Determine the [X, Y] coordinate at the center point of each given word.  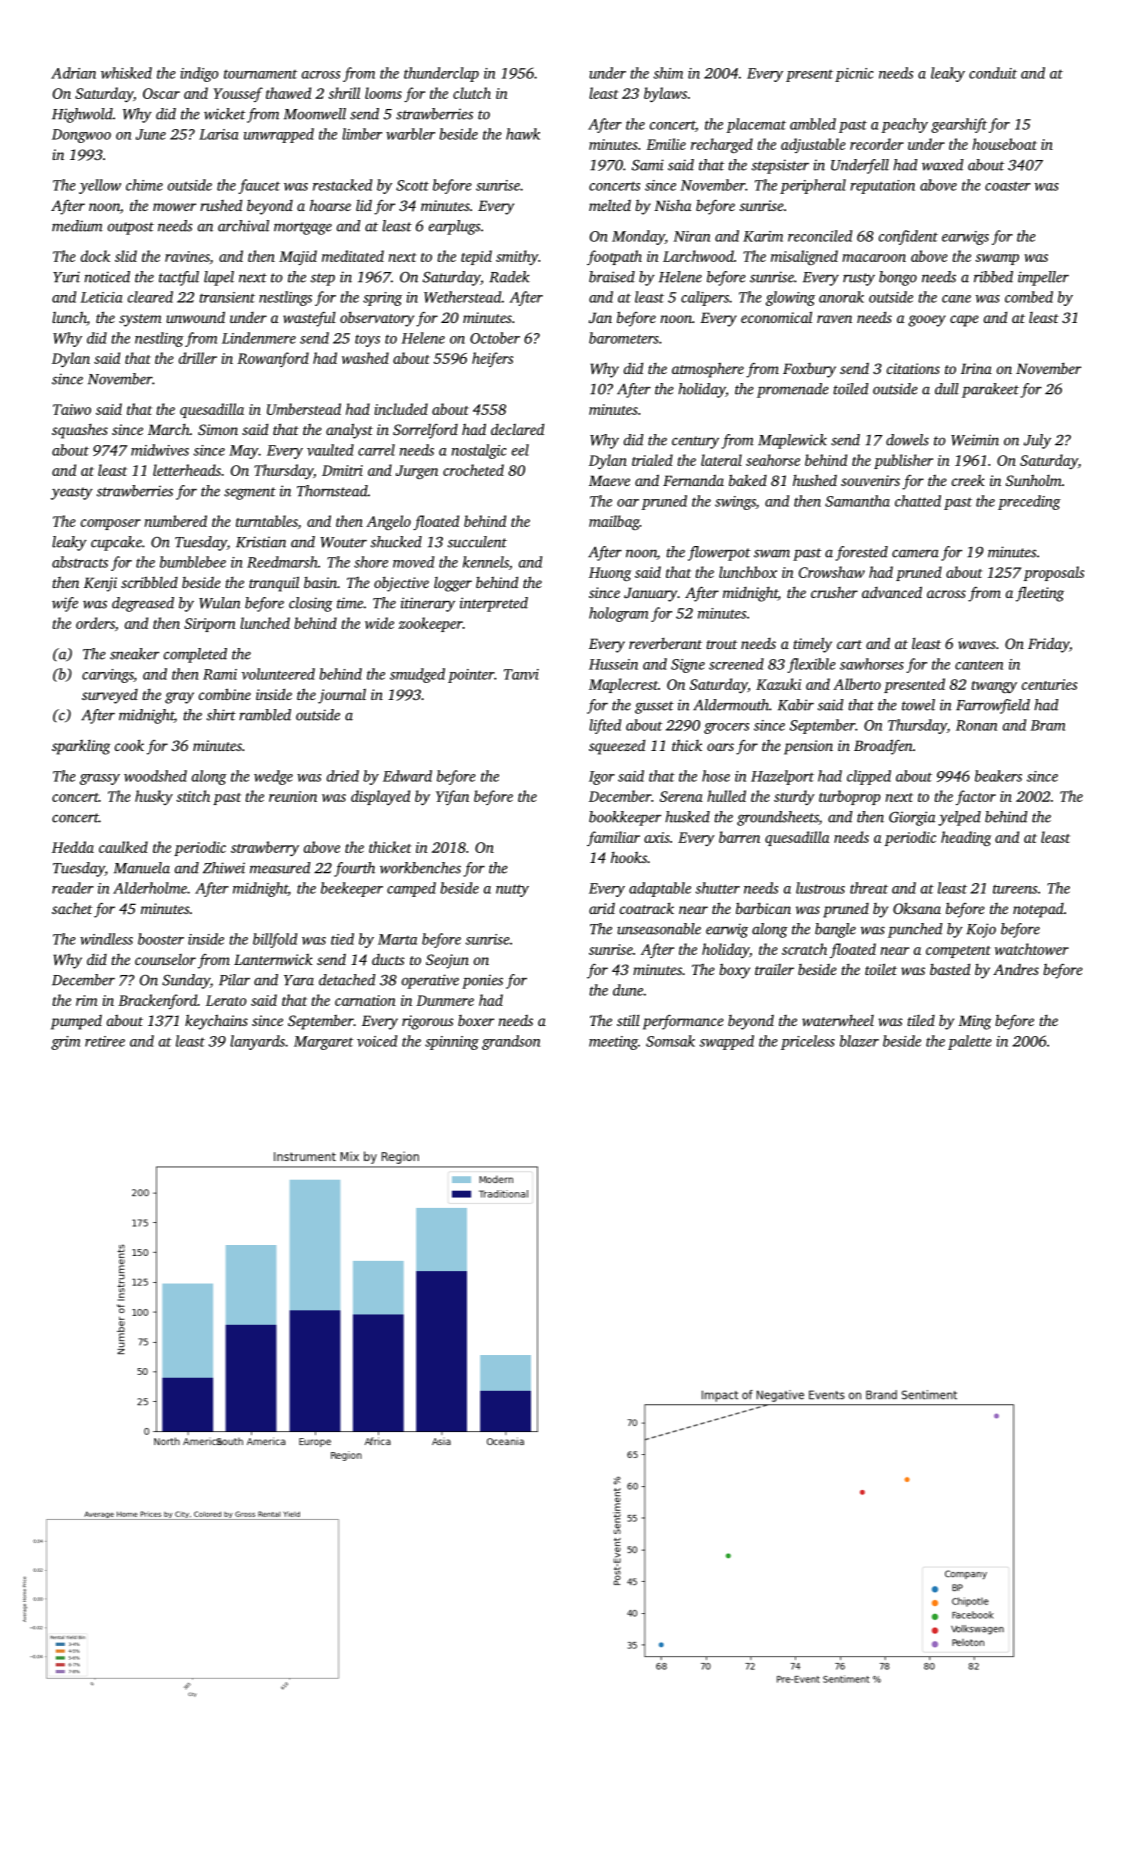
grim [65, 1043]
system [140, 320]
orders [95, 623]
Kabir [796, 705]
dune [628, 990]
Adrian [73, 73]
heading [966, 838]
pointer [471, 676]
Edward [407, 776]
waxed [943, 165]
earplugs [454, 227]
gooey [927, 321]
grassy [100, 779]
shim [668, 73]
